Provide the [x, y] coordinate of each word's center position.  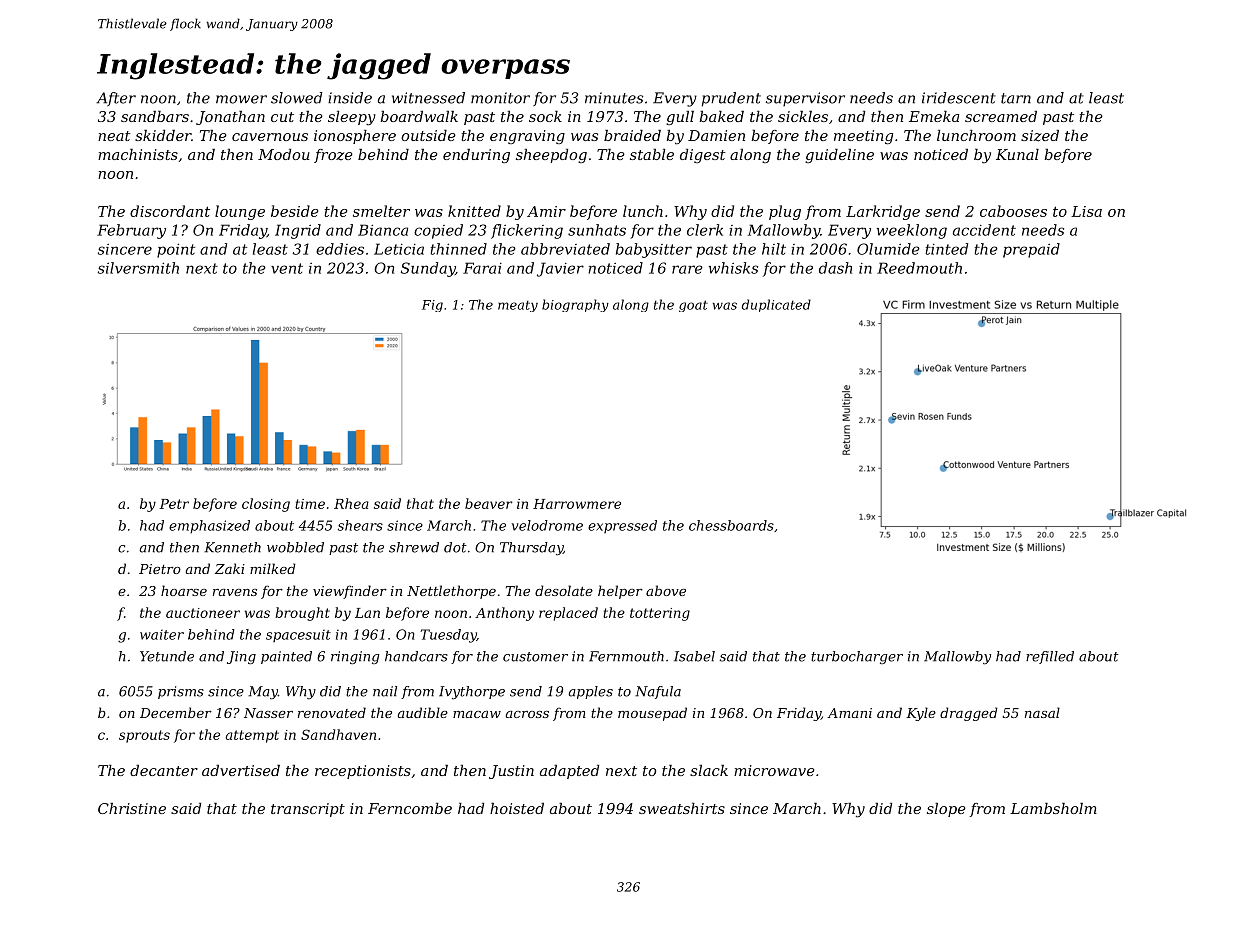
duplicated [776, 305]
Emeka [934, 116]
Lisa [1086, 211]
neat [114, 136]
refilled [1050, 657]
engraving [527, 137]
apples [590, 692]
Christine [132, 808]
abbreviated [565, 249]
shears [360, 525]
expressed [622, 526]
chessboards [731, 525]
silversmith [138, 268]
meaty [518, 306]
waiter [162, 635]
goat [693, 306]
